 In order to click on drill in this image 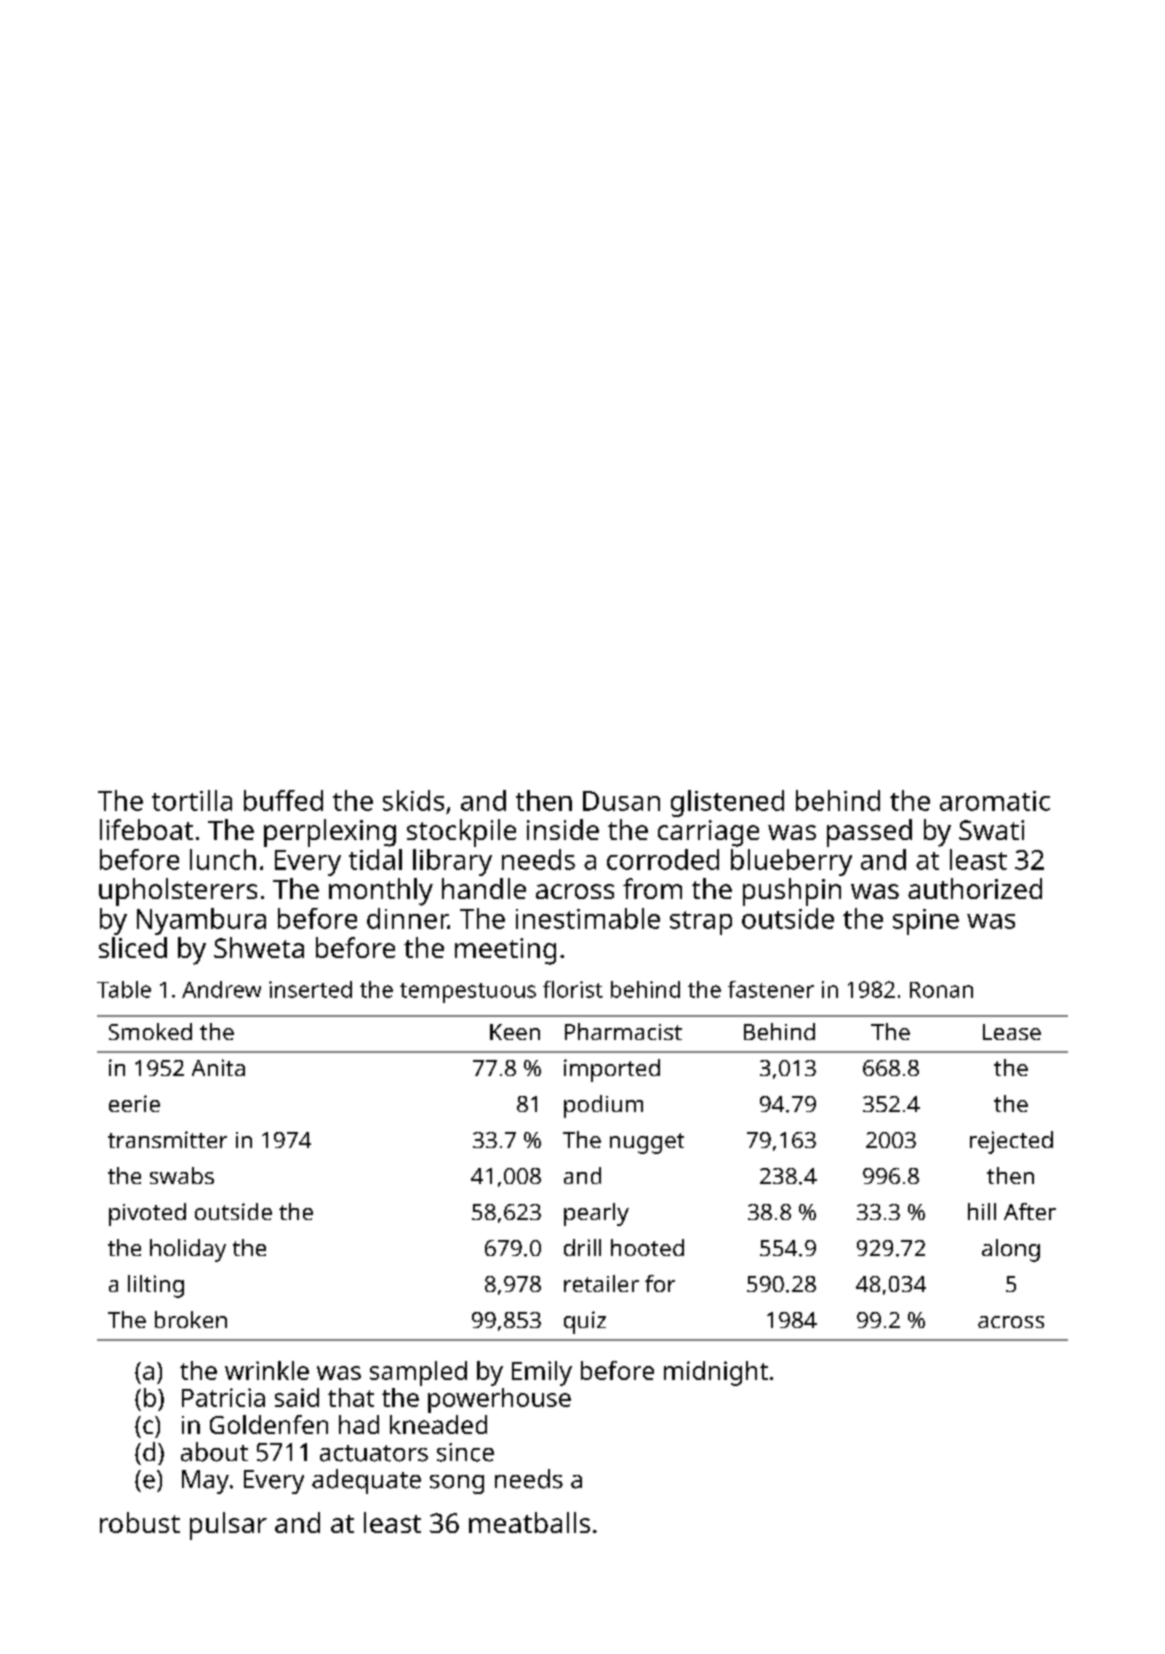, I will do `click(582, 1247)`.
